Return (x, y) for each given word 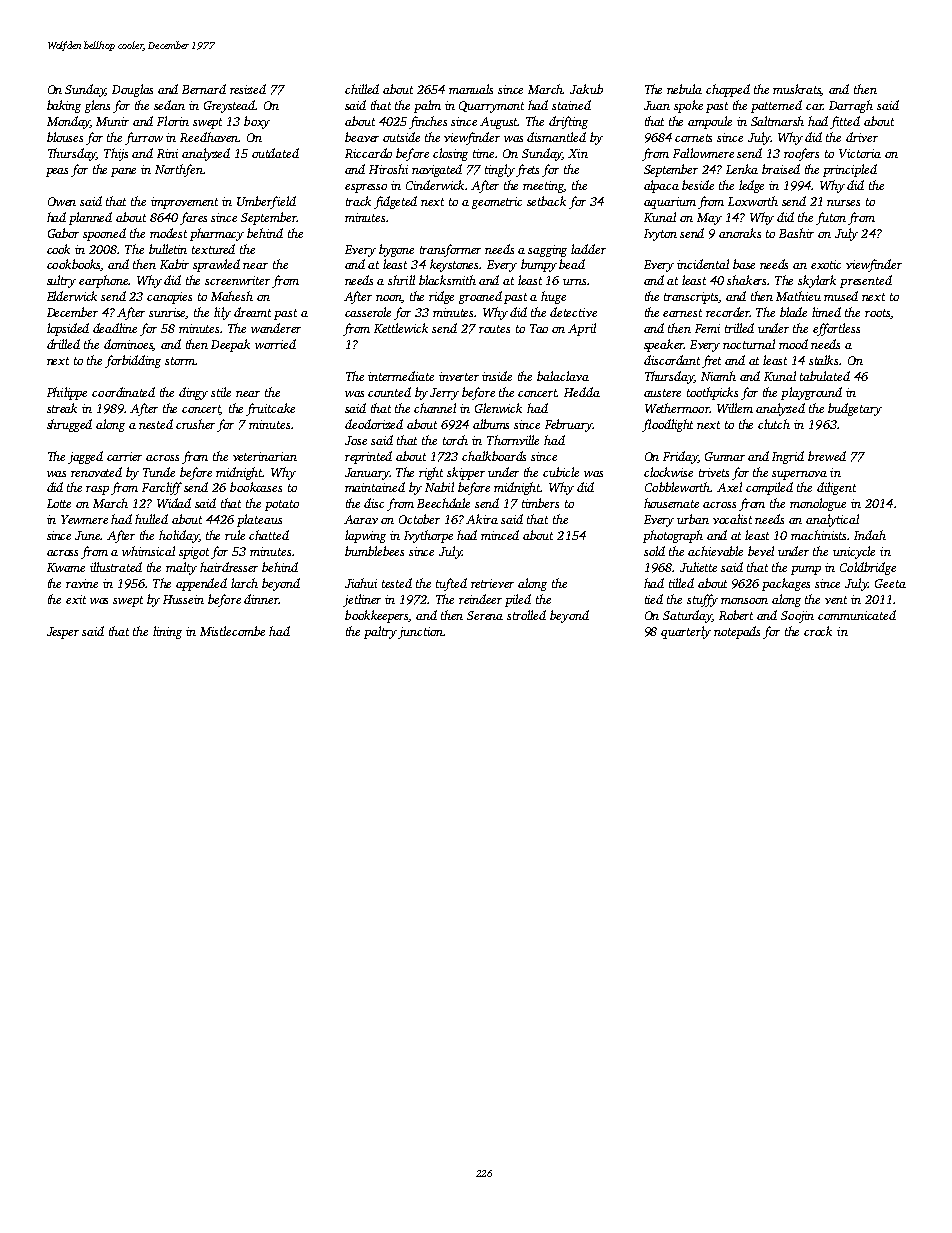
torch (455, 440)
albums (491, 424)
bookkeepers (377, 616)
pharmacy (217, 234)
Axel (729, 487)
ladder (588, 249)
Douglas (132, 90)
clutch (774, 424)
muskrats (797, 90)
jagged (85, 457)
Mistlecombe (232, 631)
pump (806, 570)
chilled (362, 89)
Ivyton (660, 235)
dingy (193, 393)
